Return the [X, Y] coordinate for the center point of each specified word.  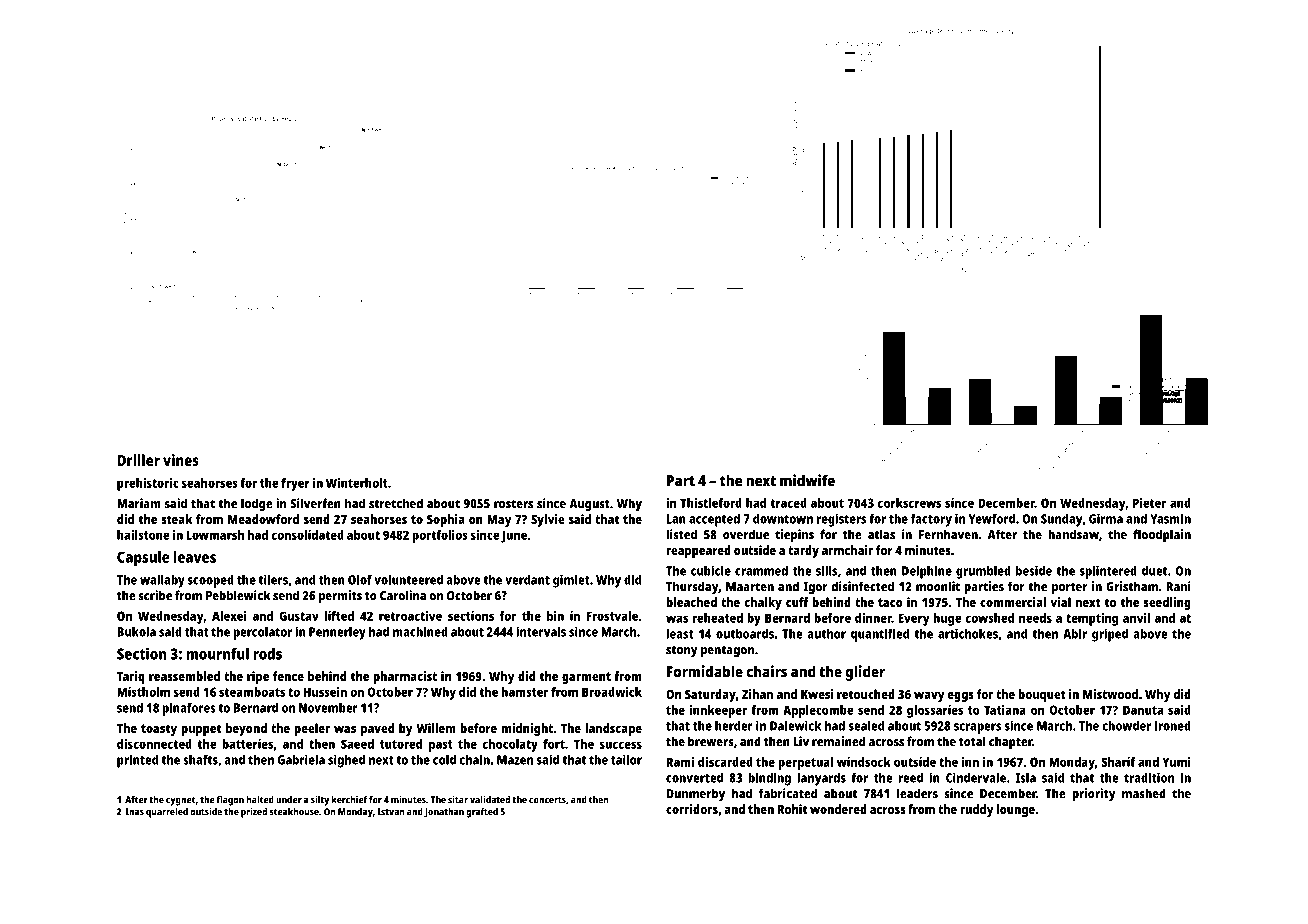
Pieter [1149, 503]
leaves [195, 557]
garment [586, 678]
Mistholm [143, 692]
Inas [134, 812]
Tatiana [1005, 710]
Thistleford [711, 503]
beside [1034, 571]
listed [681, 534]
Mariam [139, 503]
